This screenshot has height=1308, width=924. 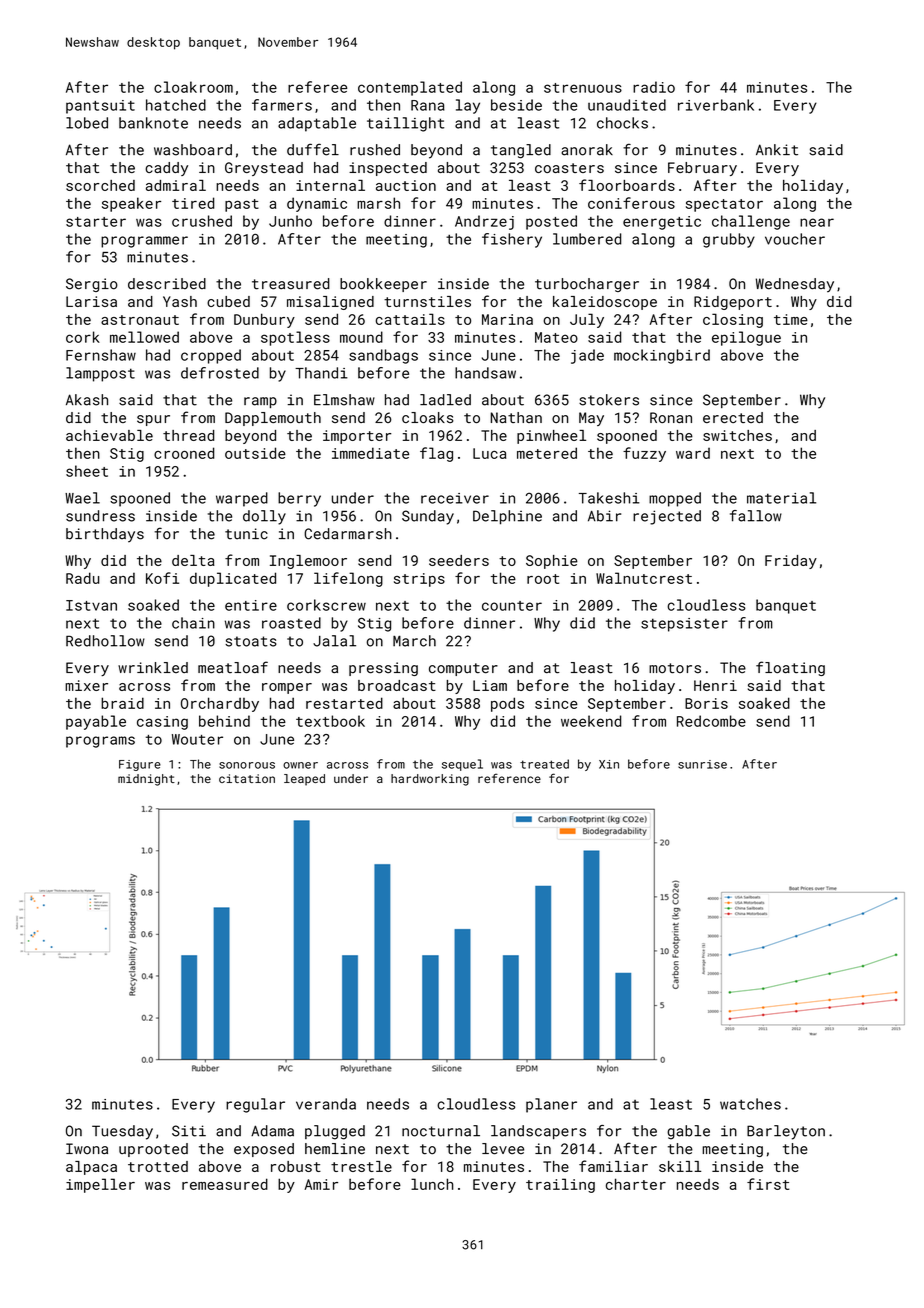 What do you see at coordinates (715, 685) in the screenshot?
I see `Henri` at bounding box center [715, 685].
